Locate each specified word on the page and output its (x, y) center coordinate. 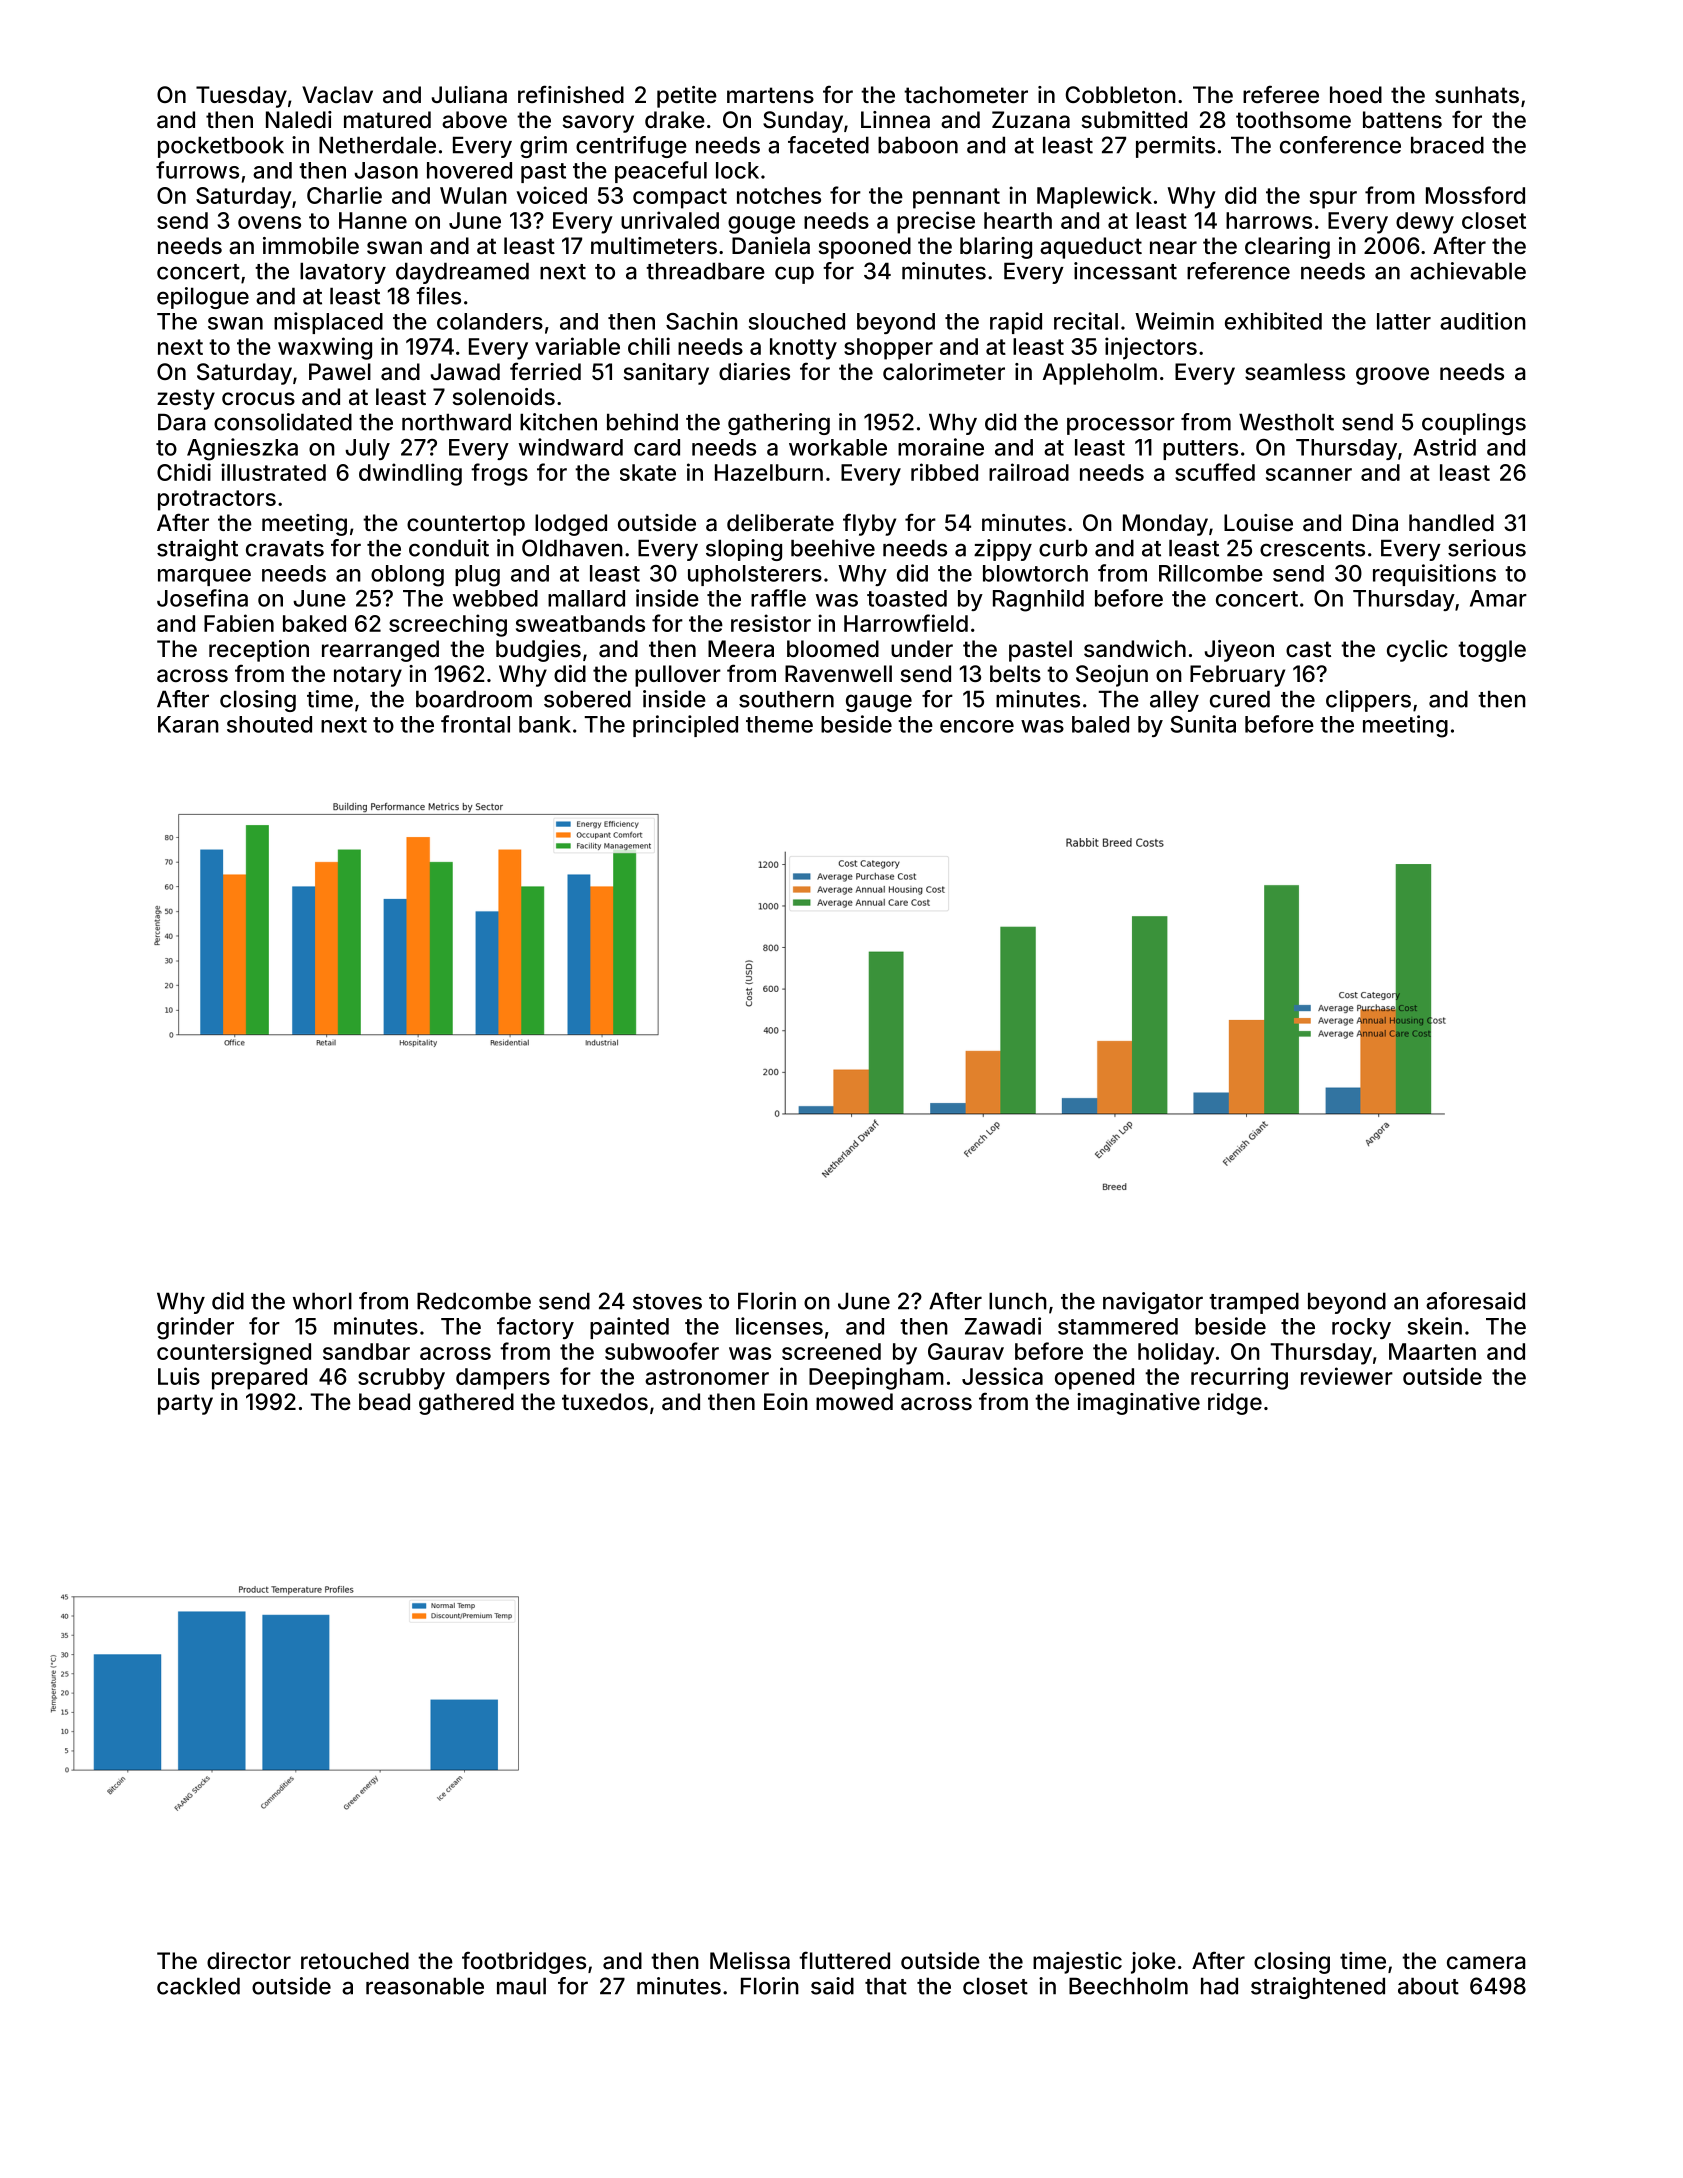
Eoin (786, 1401)
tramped (1254, 1303)
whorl (322, 1301)
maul (521, 1986)
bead (384, 1402)
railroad (1029, 472)
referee (1281, 94)
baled (1100, 724)
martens (770, 95)
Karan (188, 724)
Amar (1498, 598)
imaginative (1138, 1404)
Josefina (202, 598)
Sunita (1203, 724)
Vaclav (337, 95)
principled (685, 726)
